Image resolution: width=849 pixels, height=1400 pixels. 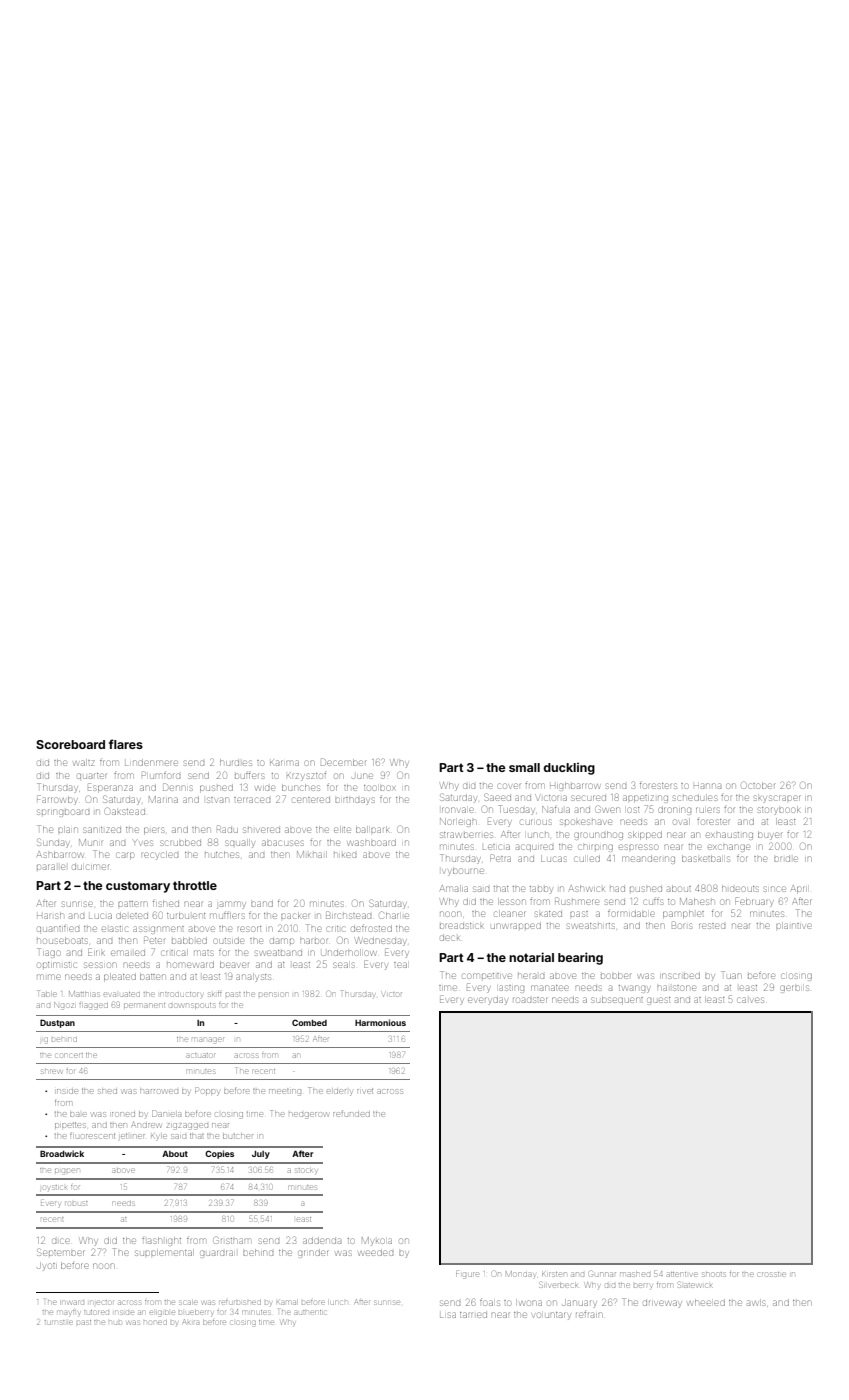 I want to click on June, so click(x=362, y=776).
